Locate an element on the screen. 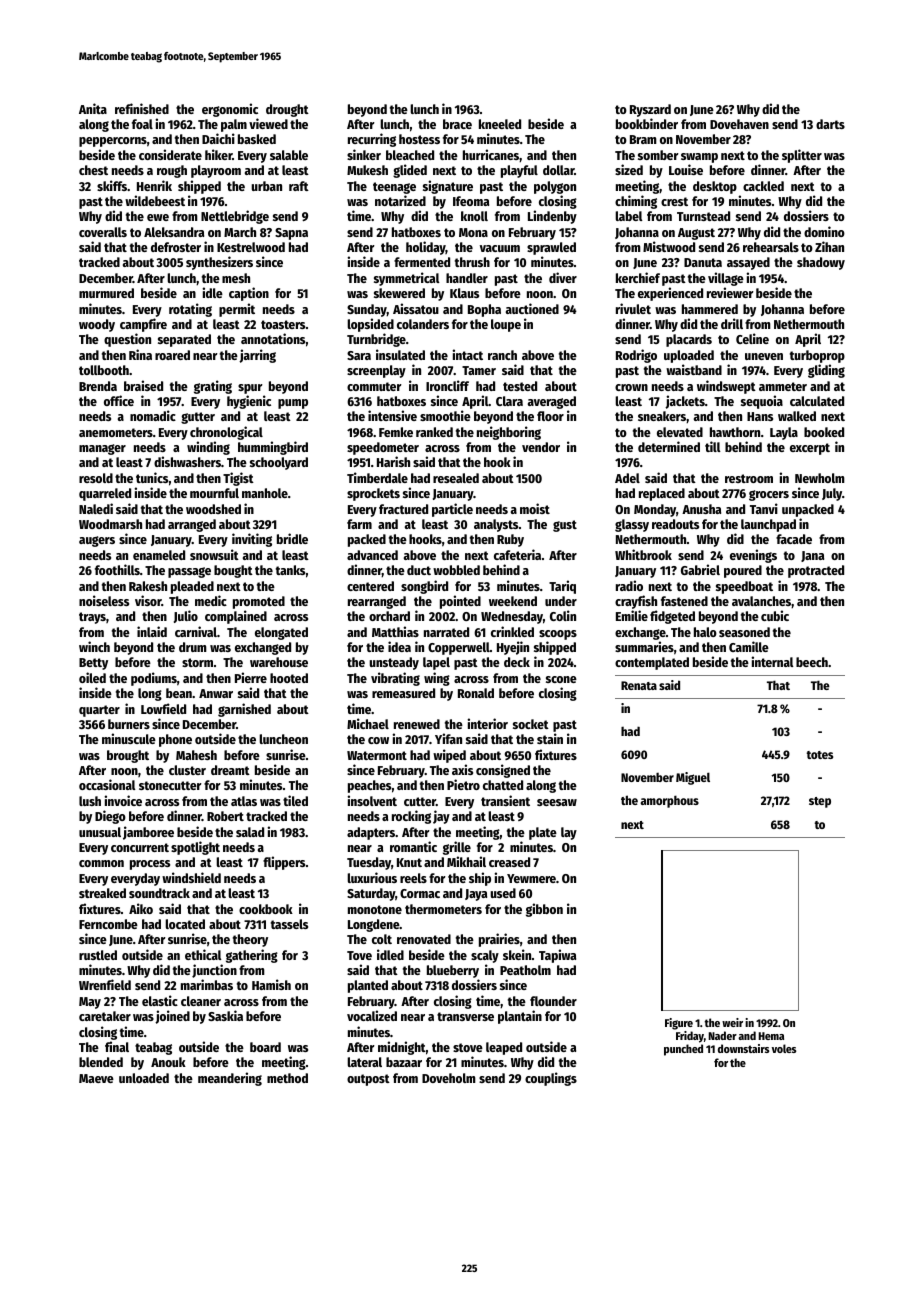 This screenshot has width=924, height=1308. kneeled is located at coordinates (500, 124).
